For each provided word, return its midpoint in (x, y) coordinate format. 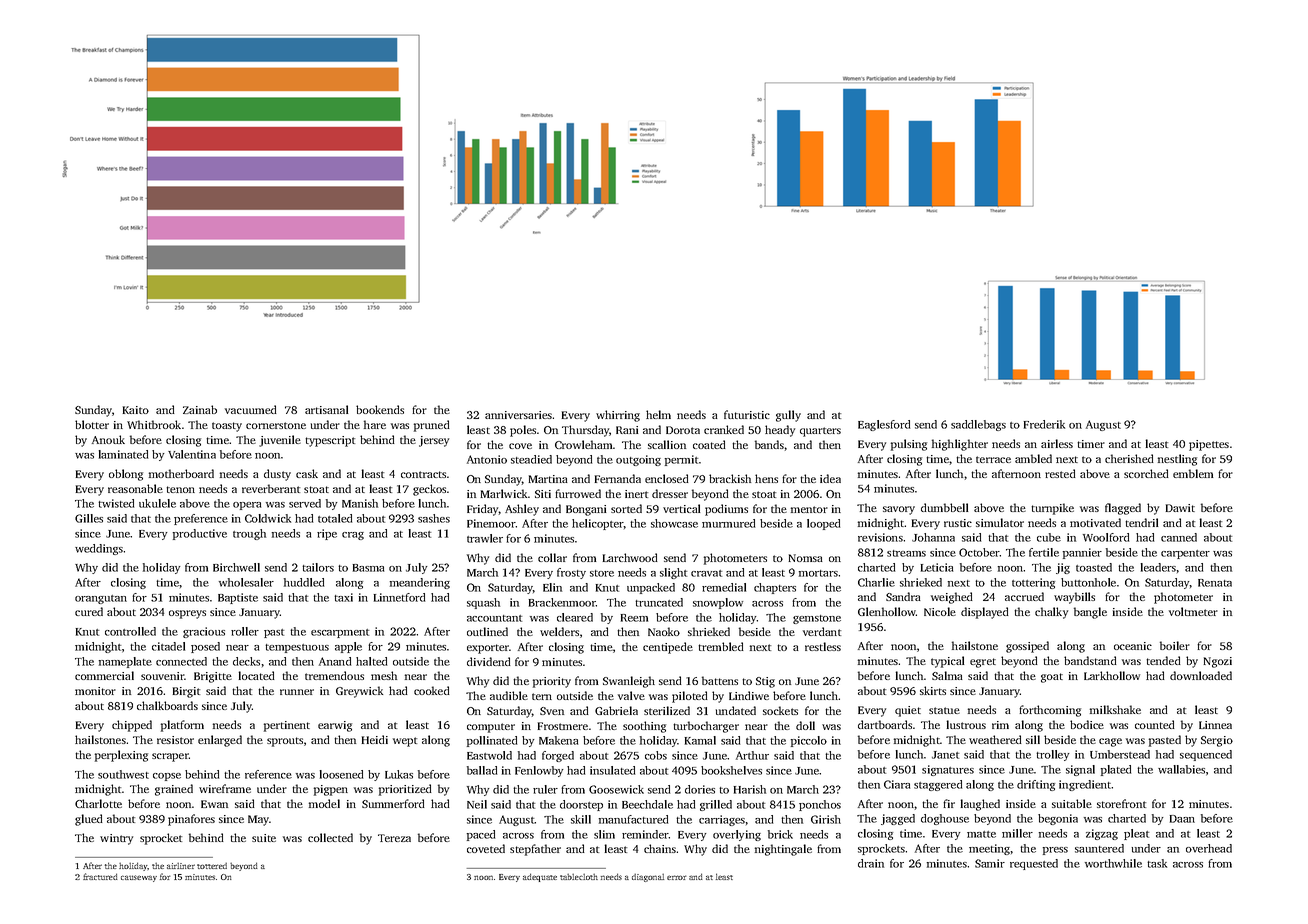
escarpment (340, 633)
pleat (1136, 834)
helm (658, 414)
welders (559, 631)
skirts (933, 690)
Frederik (1044, 424)
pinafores (191, 820)
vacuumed (251, 409)
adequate (540, 877)
